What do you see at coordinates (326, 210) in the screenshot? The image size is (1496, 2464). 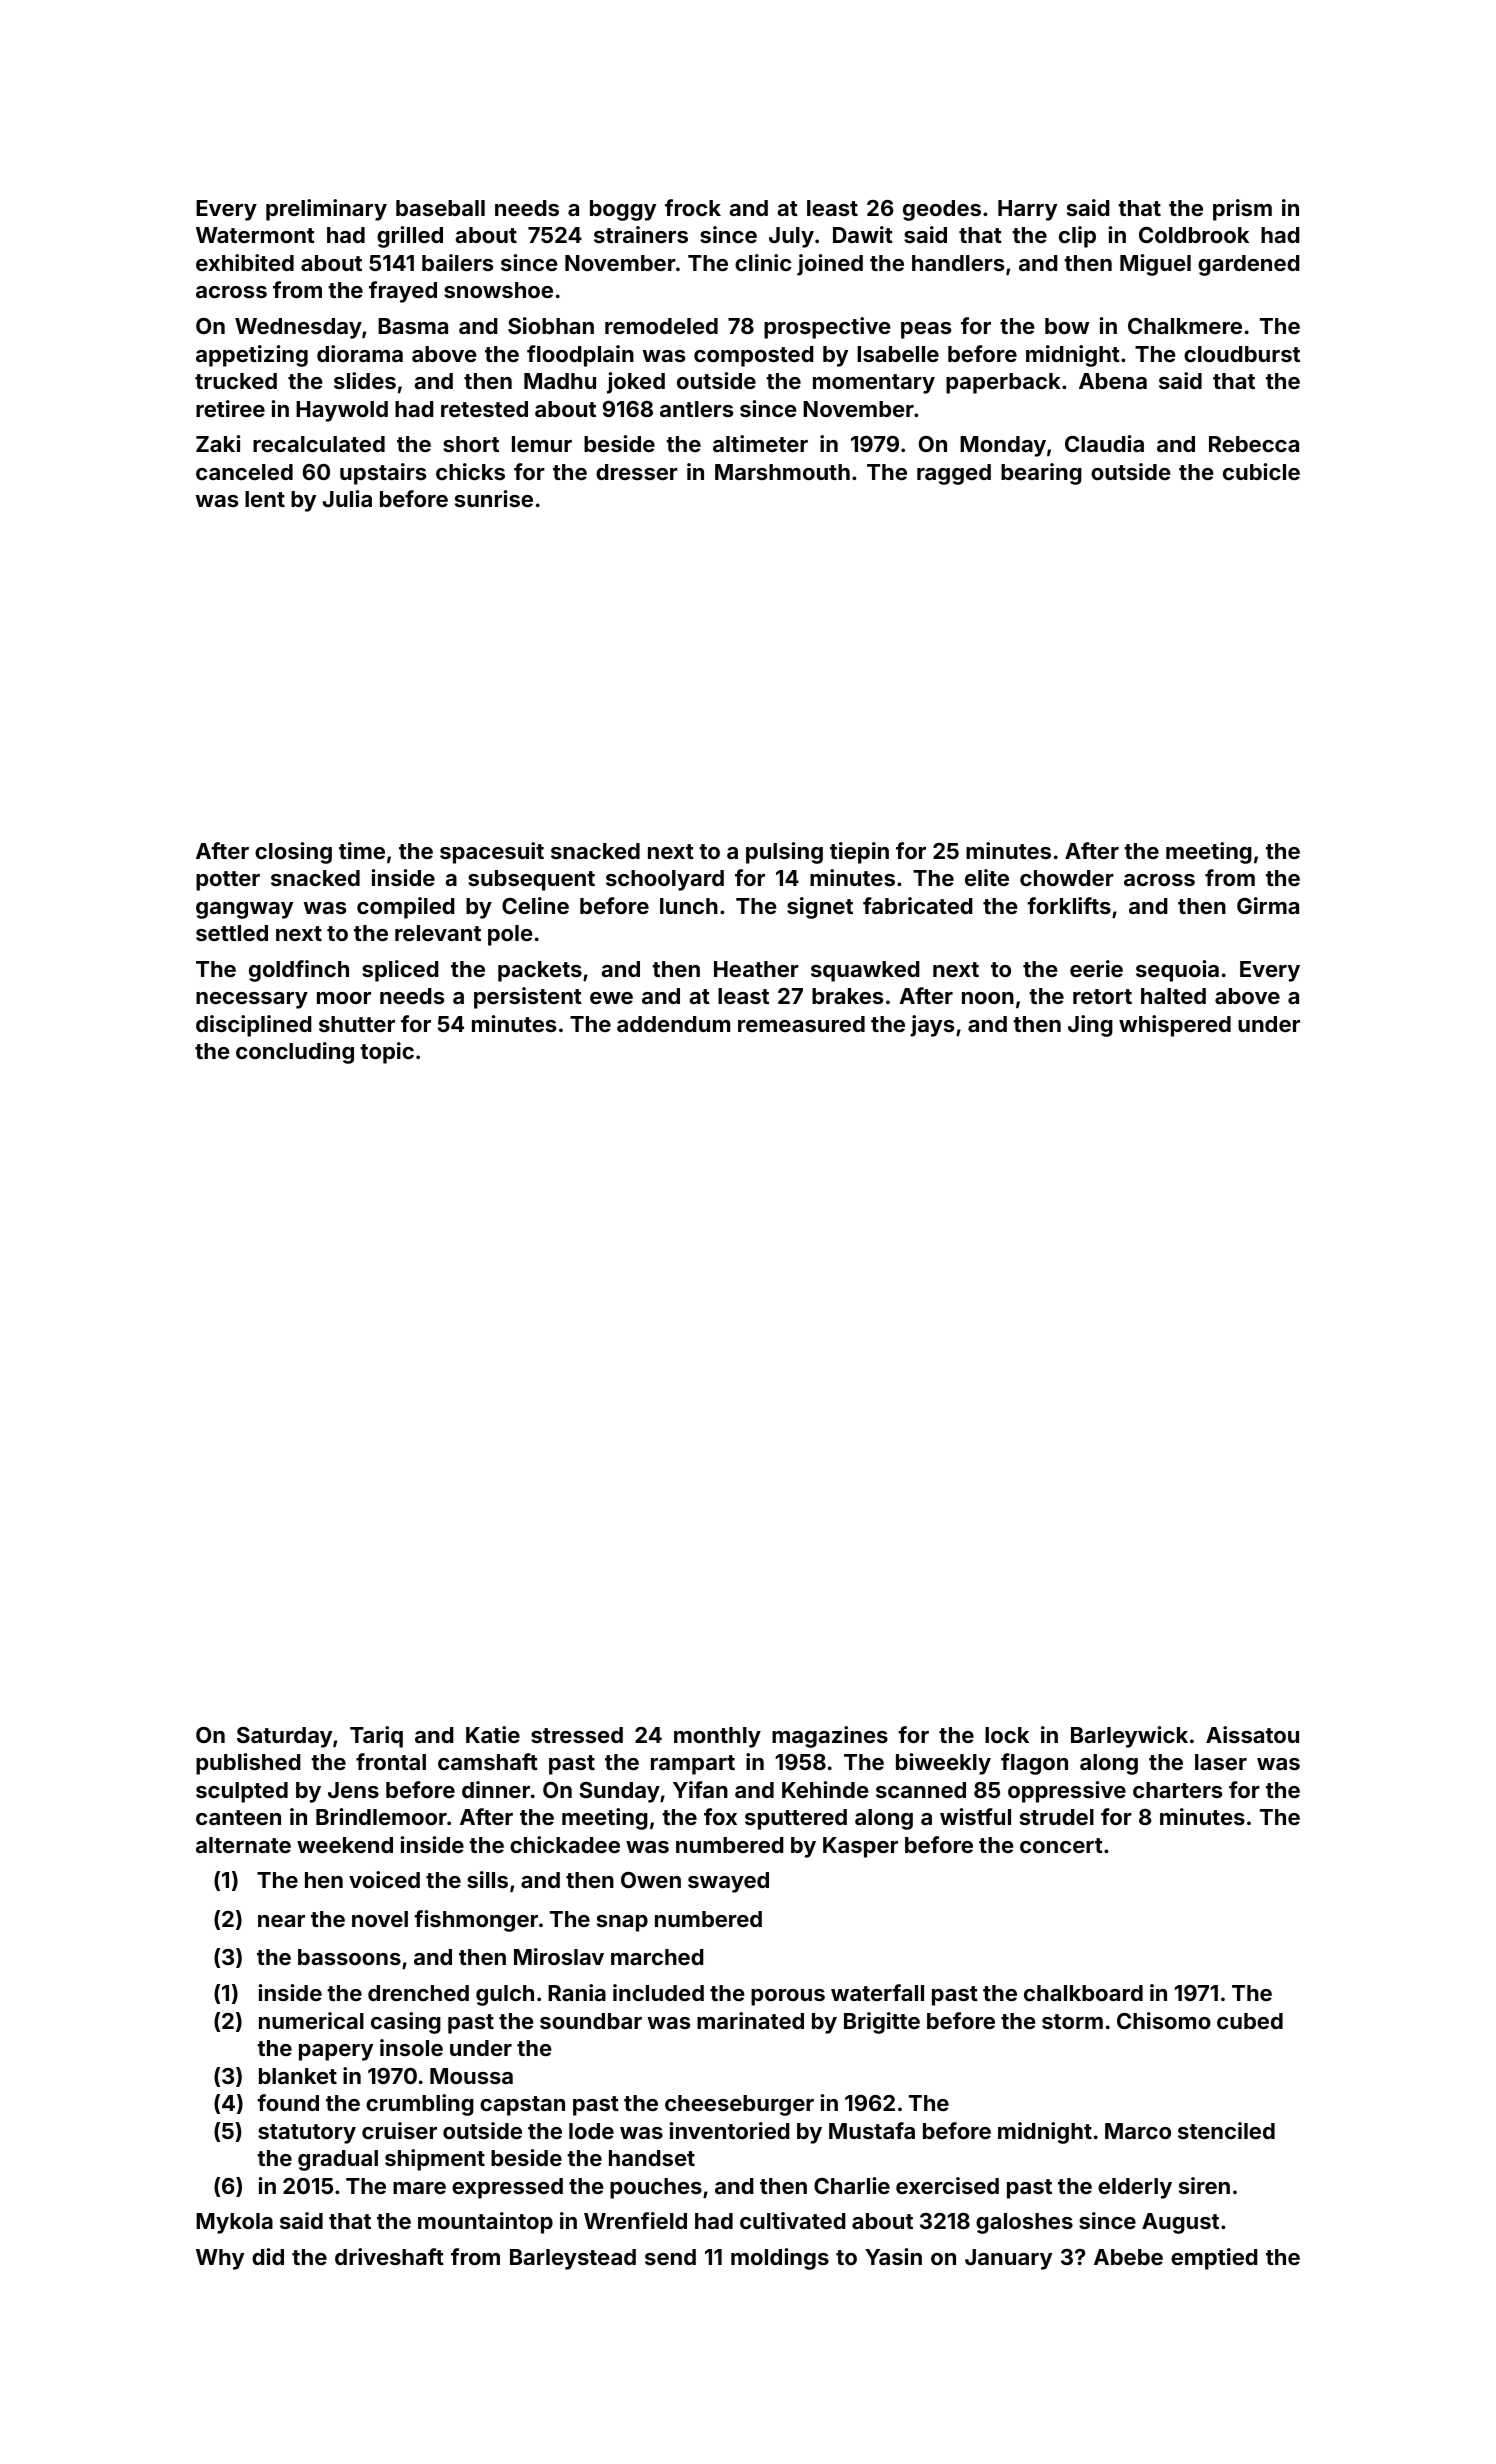 I see `preliminary` at bounding box center [326, 210].
